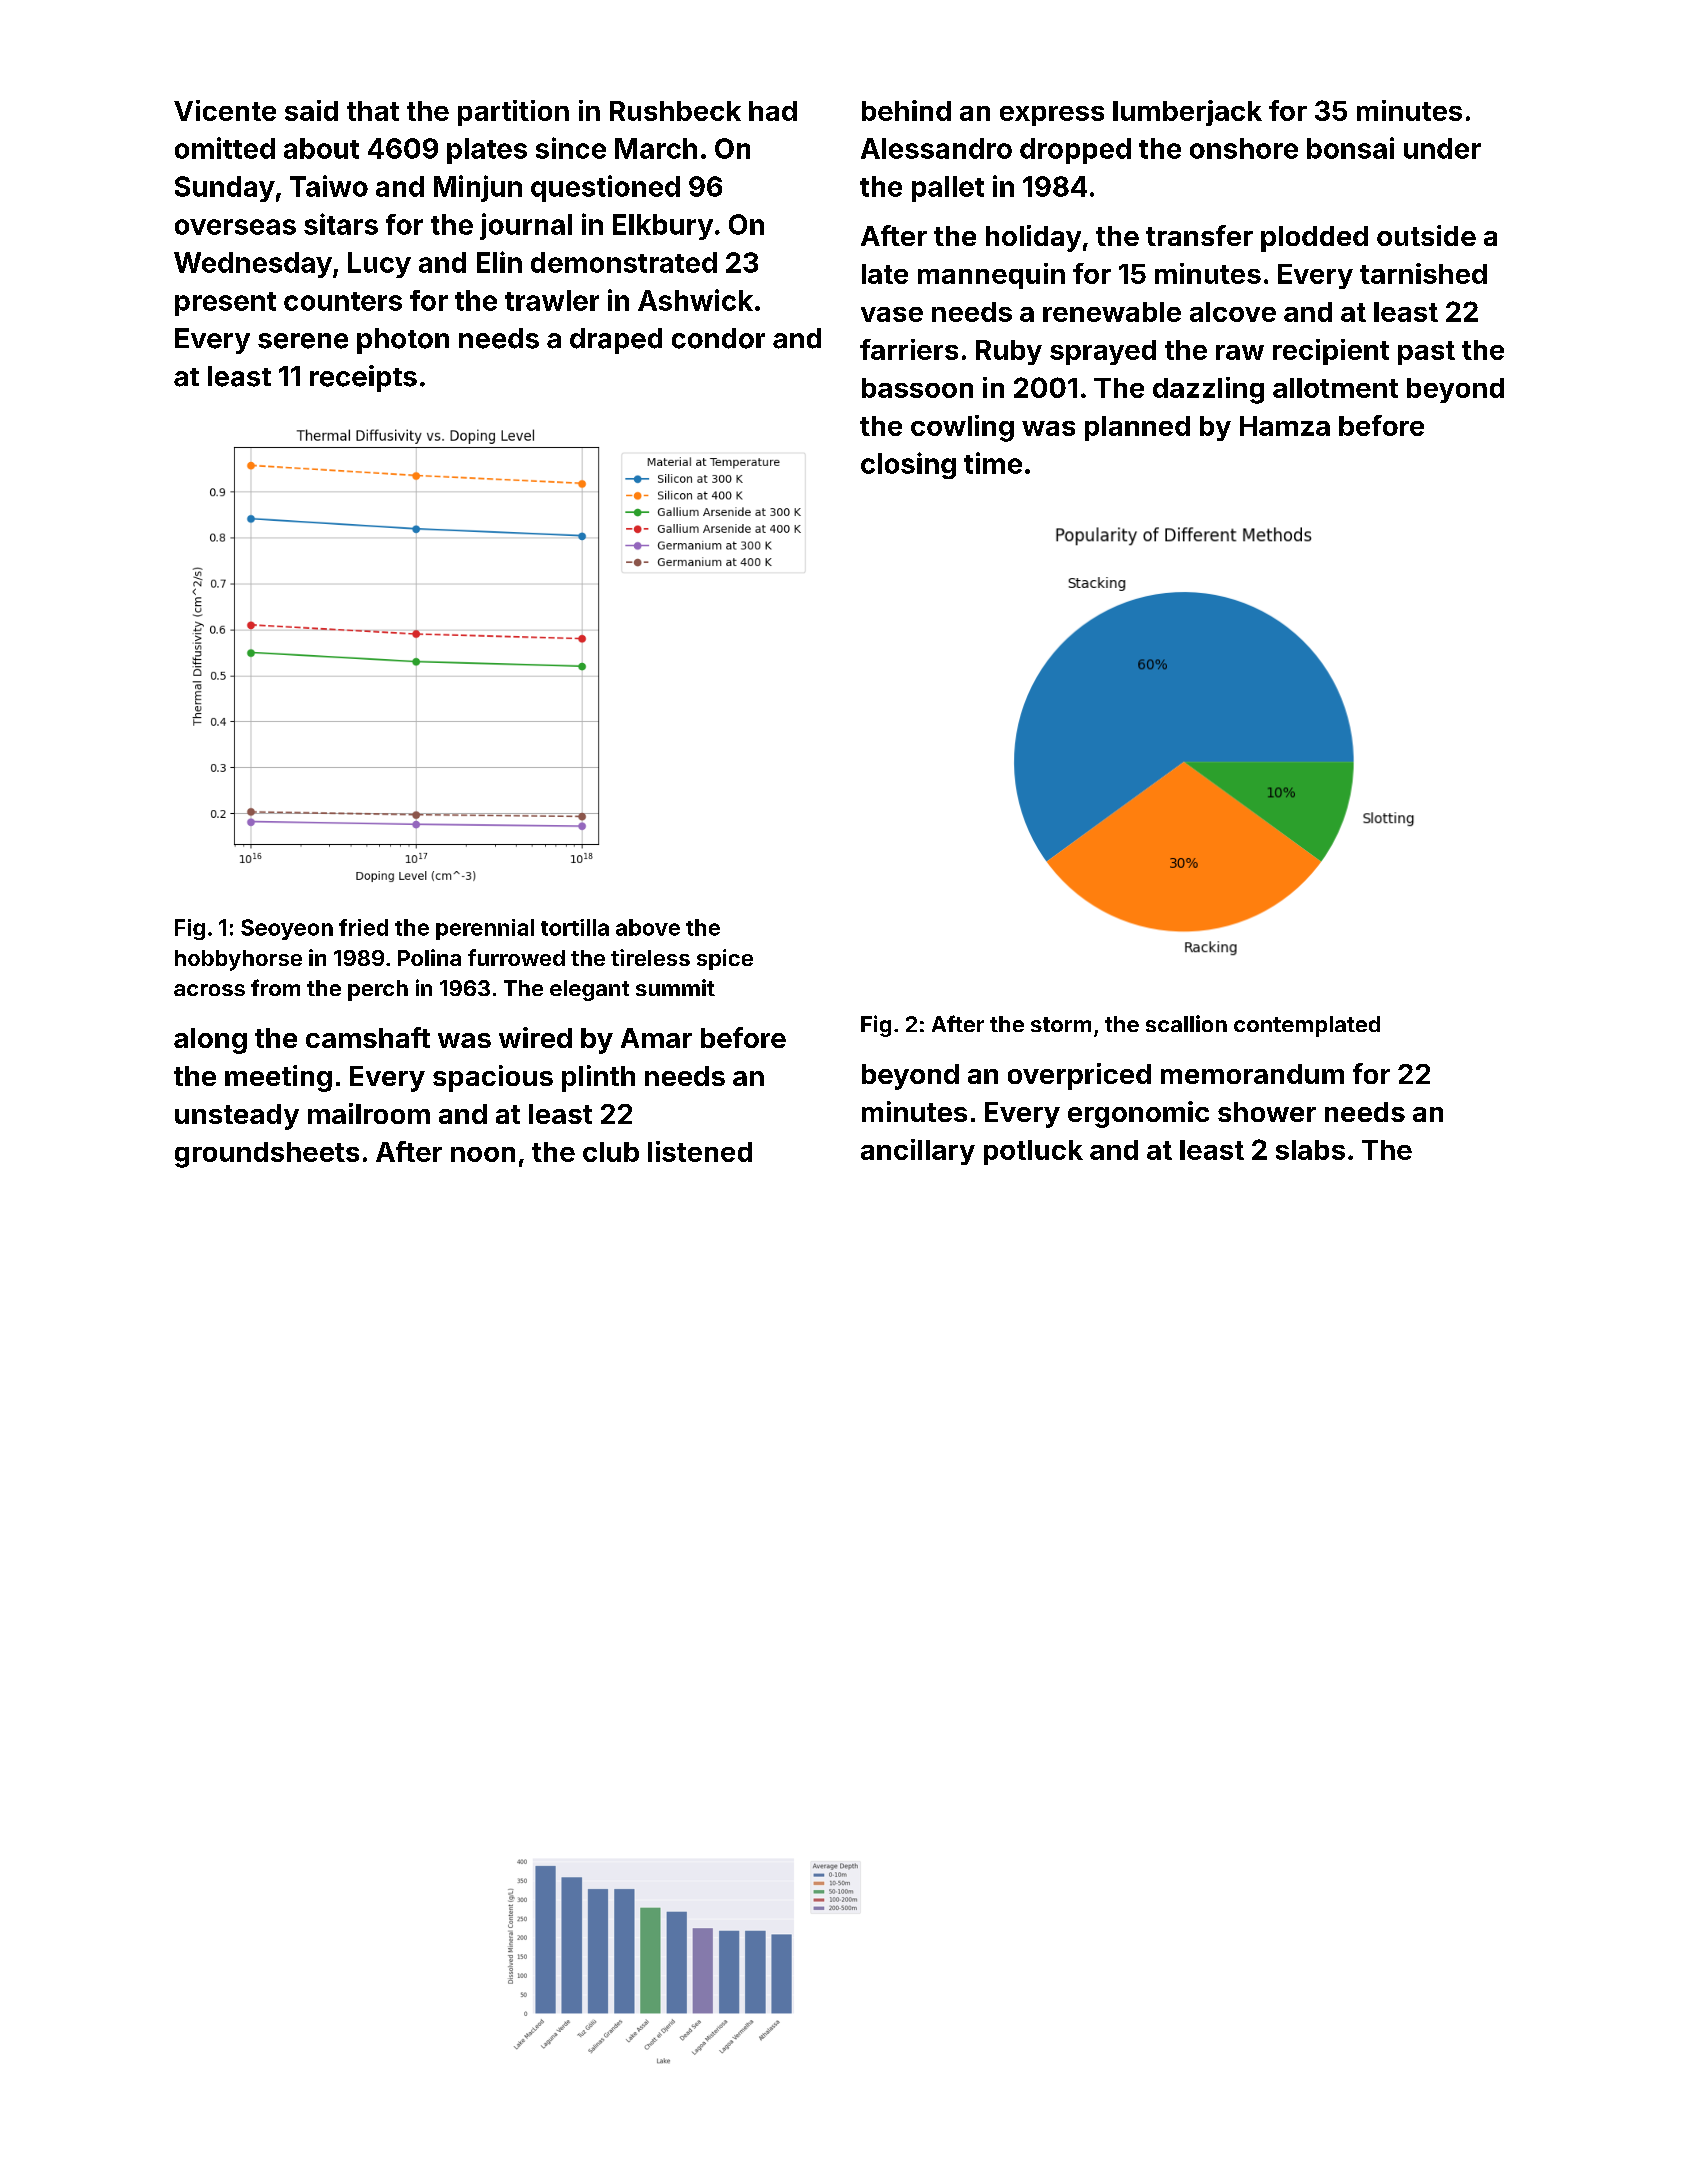 The width and height of the screenshot is (1683, 2178). I want to click on above, so click(648, 927).
